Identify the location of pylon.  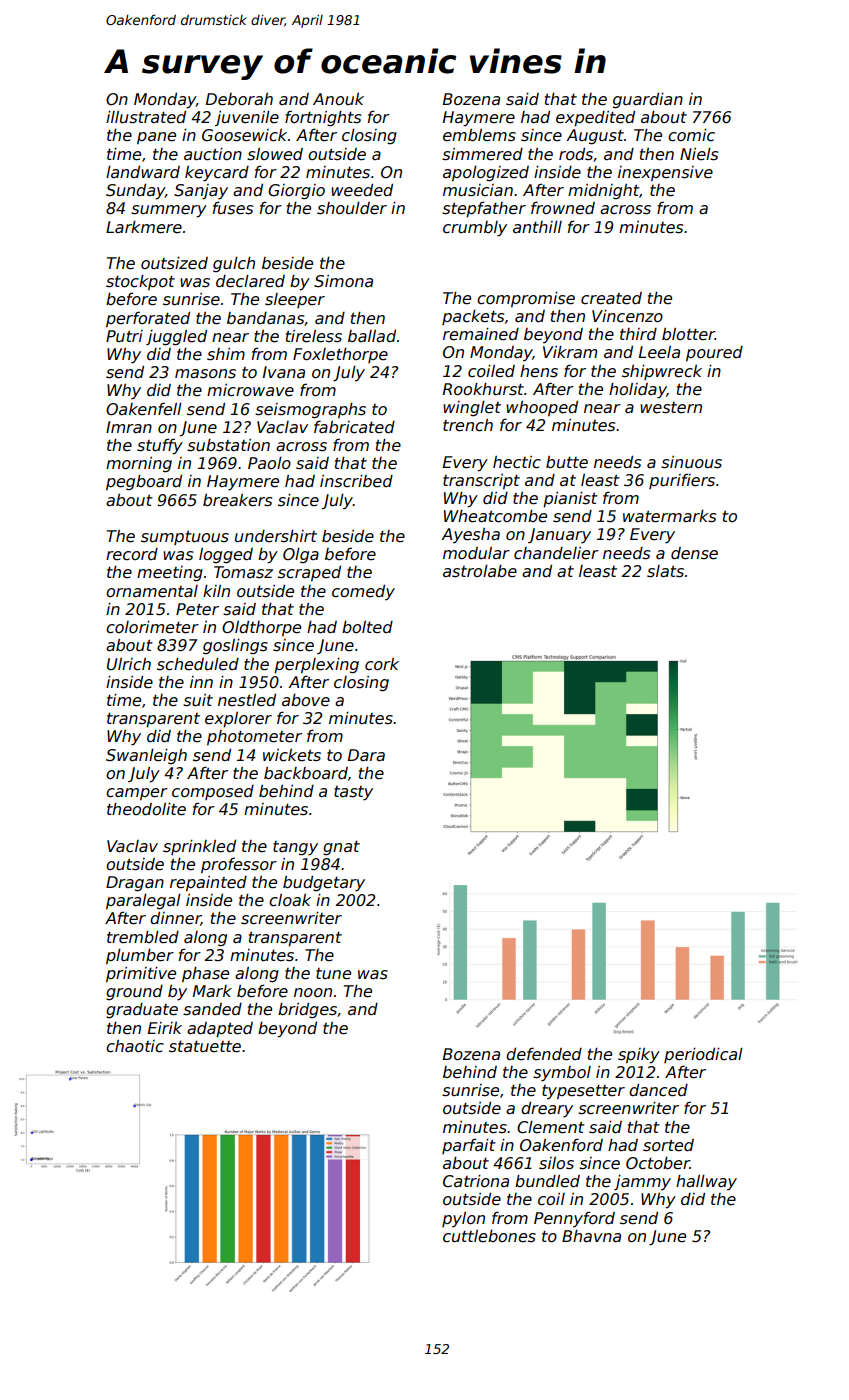
(463, 1220).
